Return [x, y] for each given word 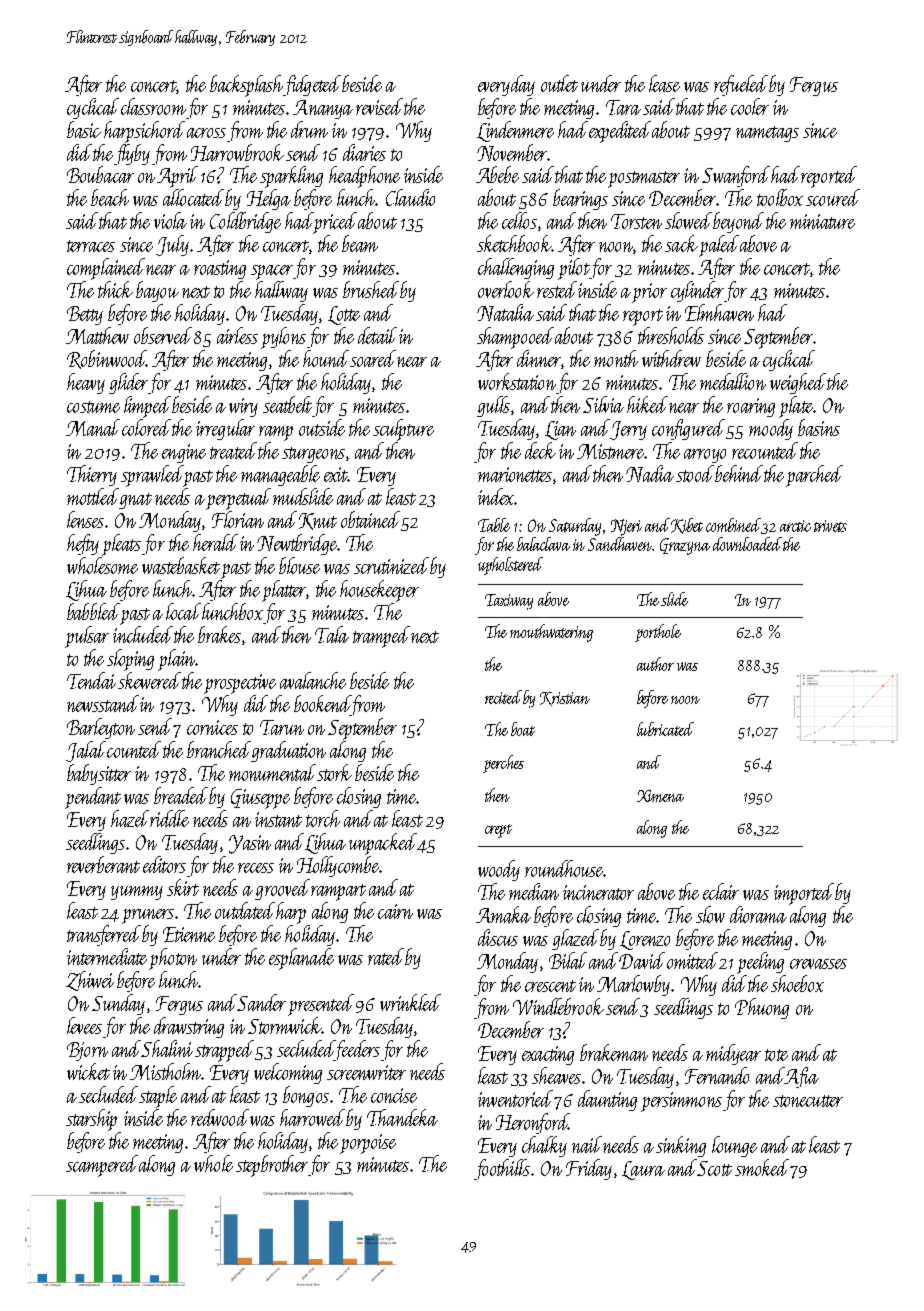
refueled [741, 85]
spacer [272, 272]
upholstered [510, 566]
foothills [502, 1169]
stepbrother [272, 1166]
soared [373, 358]
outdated [245, 910]
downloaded [747, 544]
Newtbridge [297, 544]
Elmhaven [719, 312]
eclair [721, 891]
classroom [153, 106]
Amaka [503, 914]
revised [379, 106]
